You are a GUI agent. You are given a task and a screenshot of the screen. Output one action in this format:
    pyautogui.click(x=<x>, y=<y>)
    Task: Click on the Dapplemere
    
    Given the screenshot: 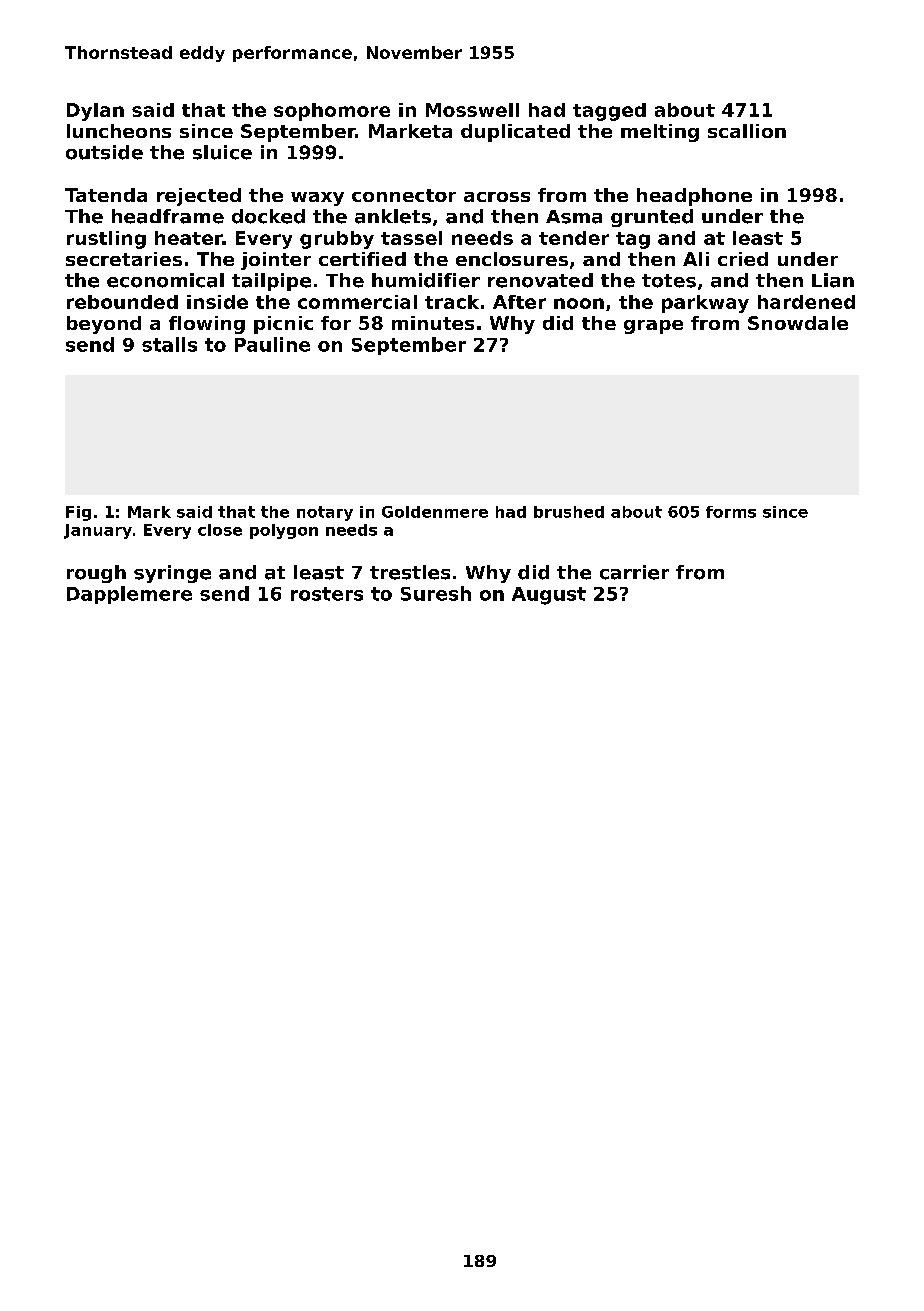 What is the action you would take?
    pyautogui.click(x=129, y=595)
